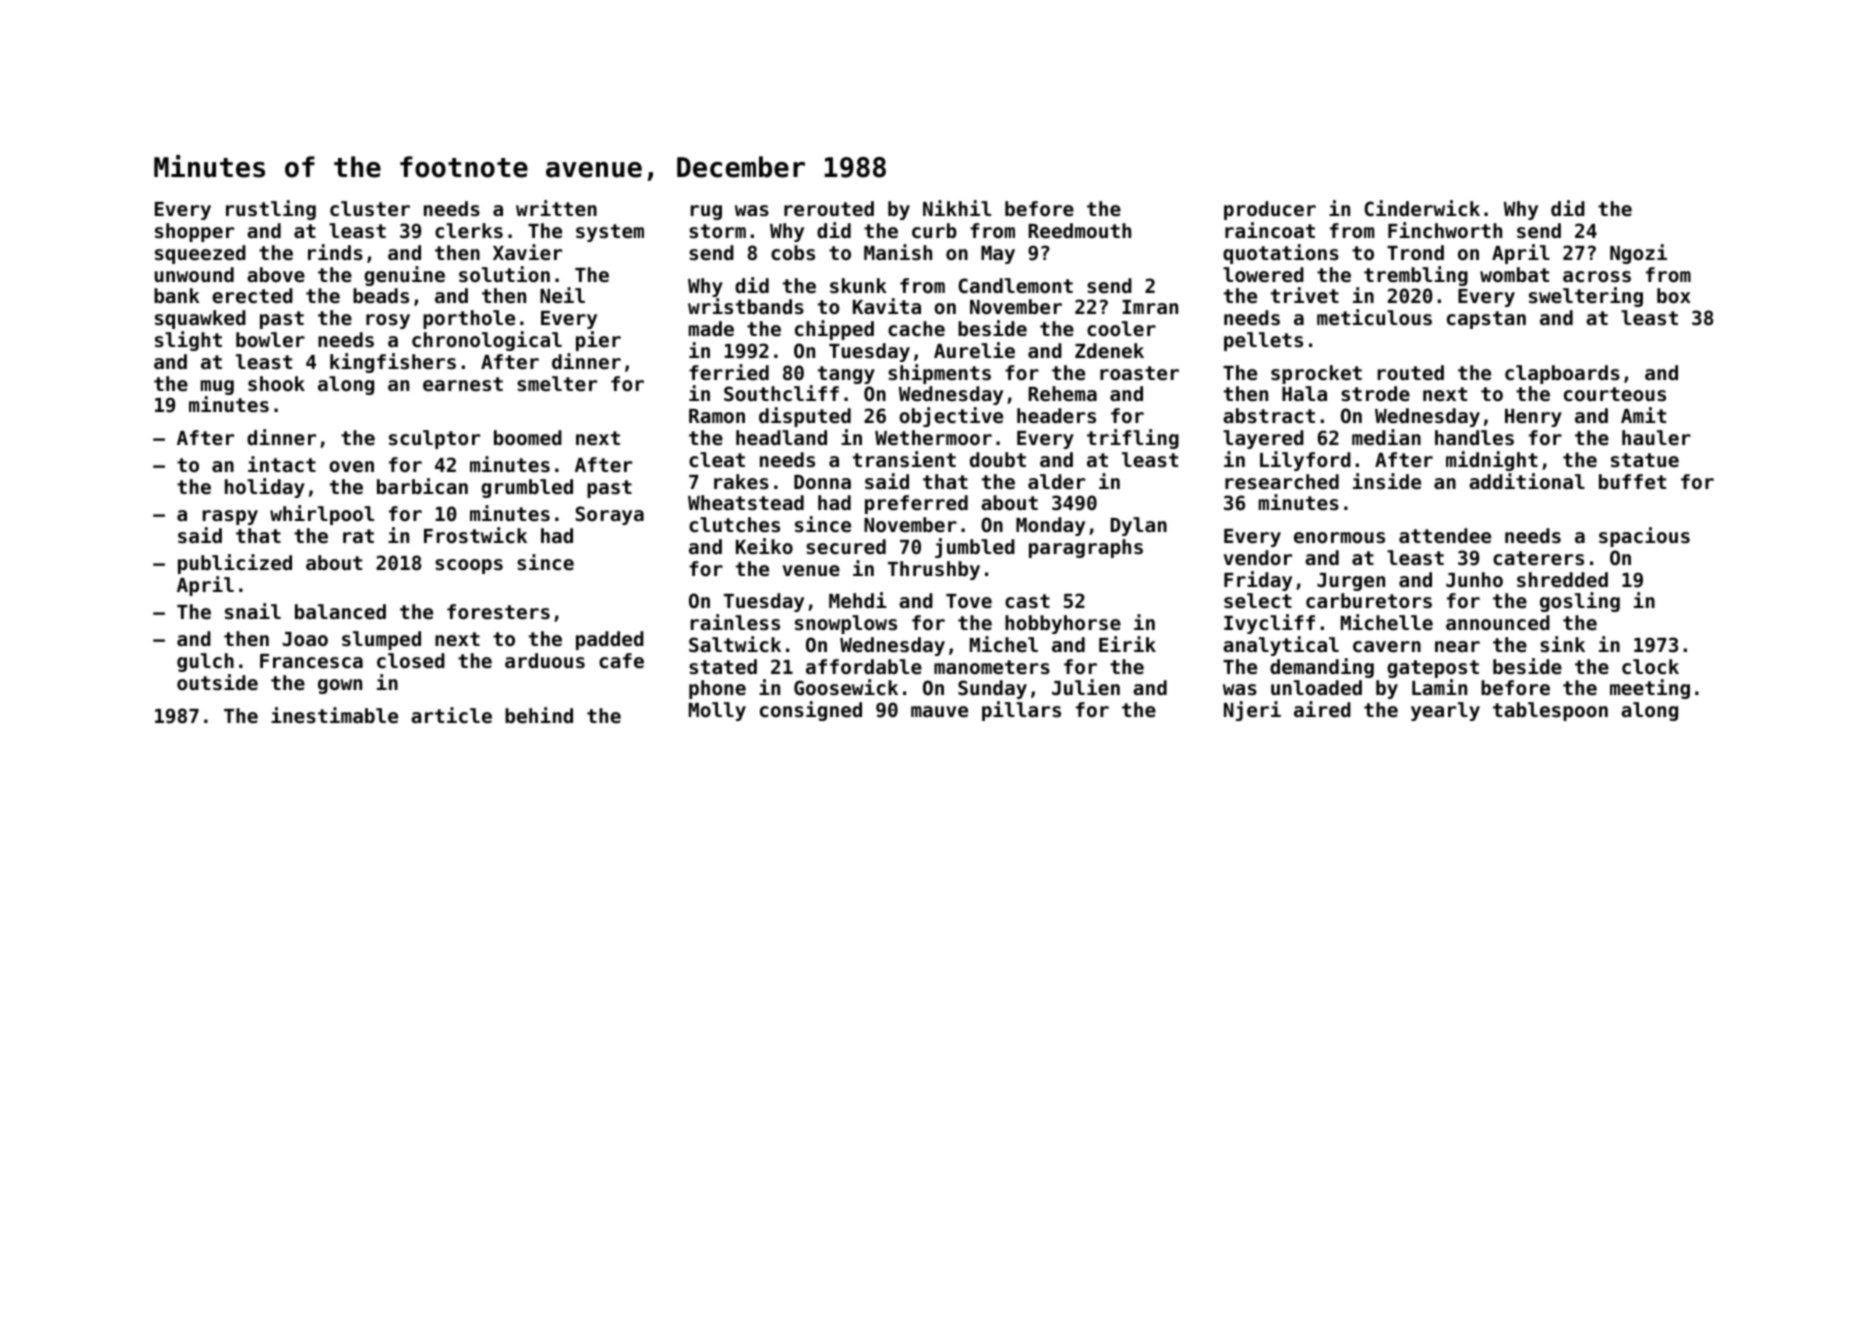  I want to click on quotations, so click(1281, 254).
